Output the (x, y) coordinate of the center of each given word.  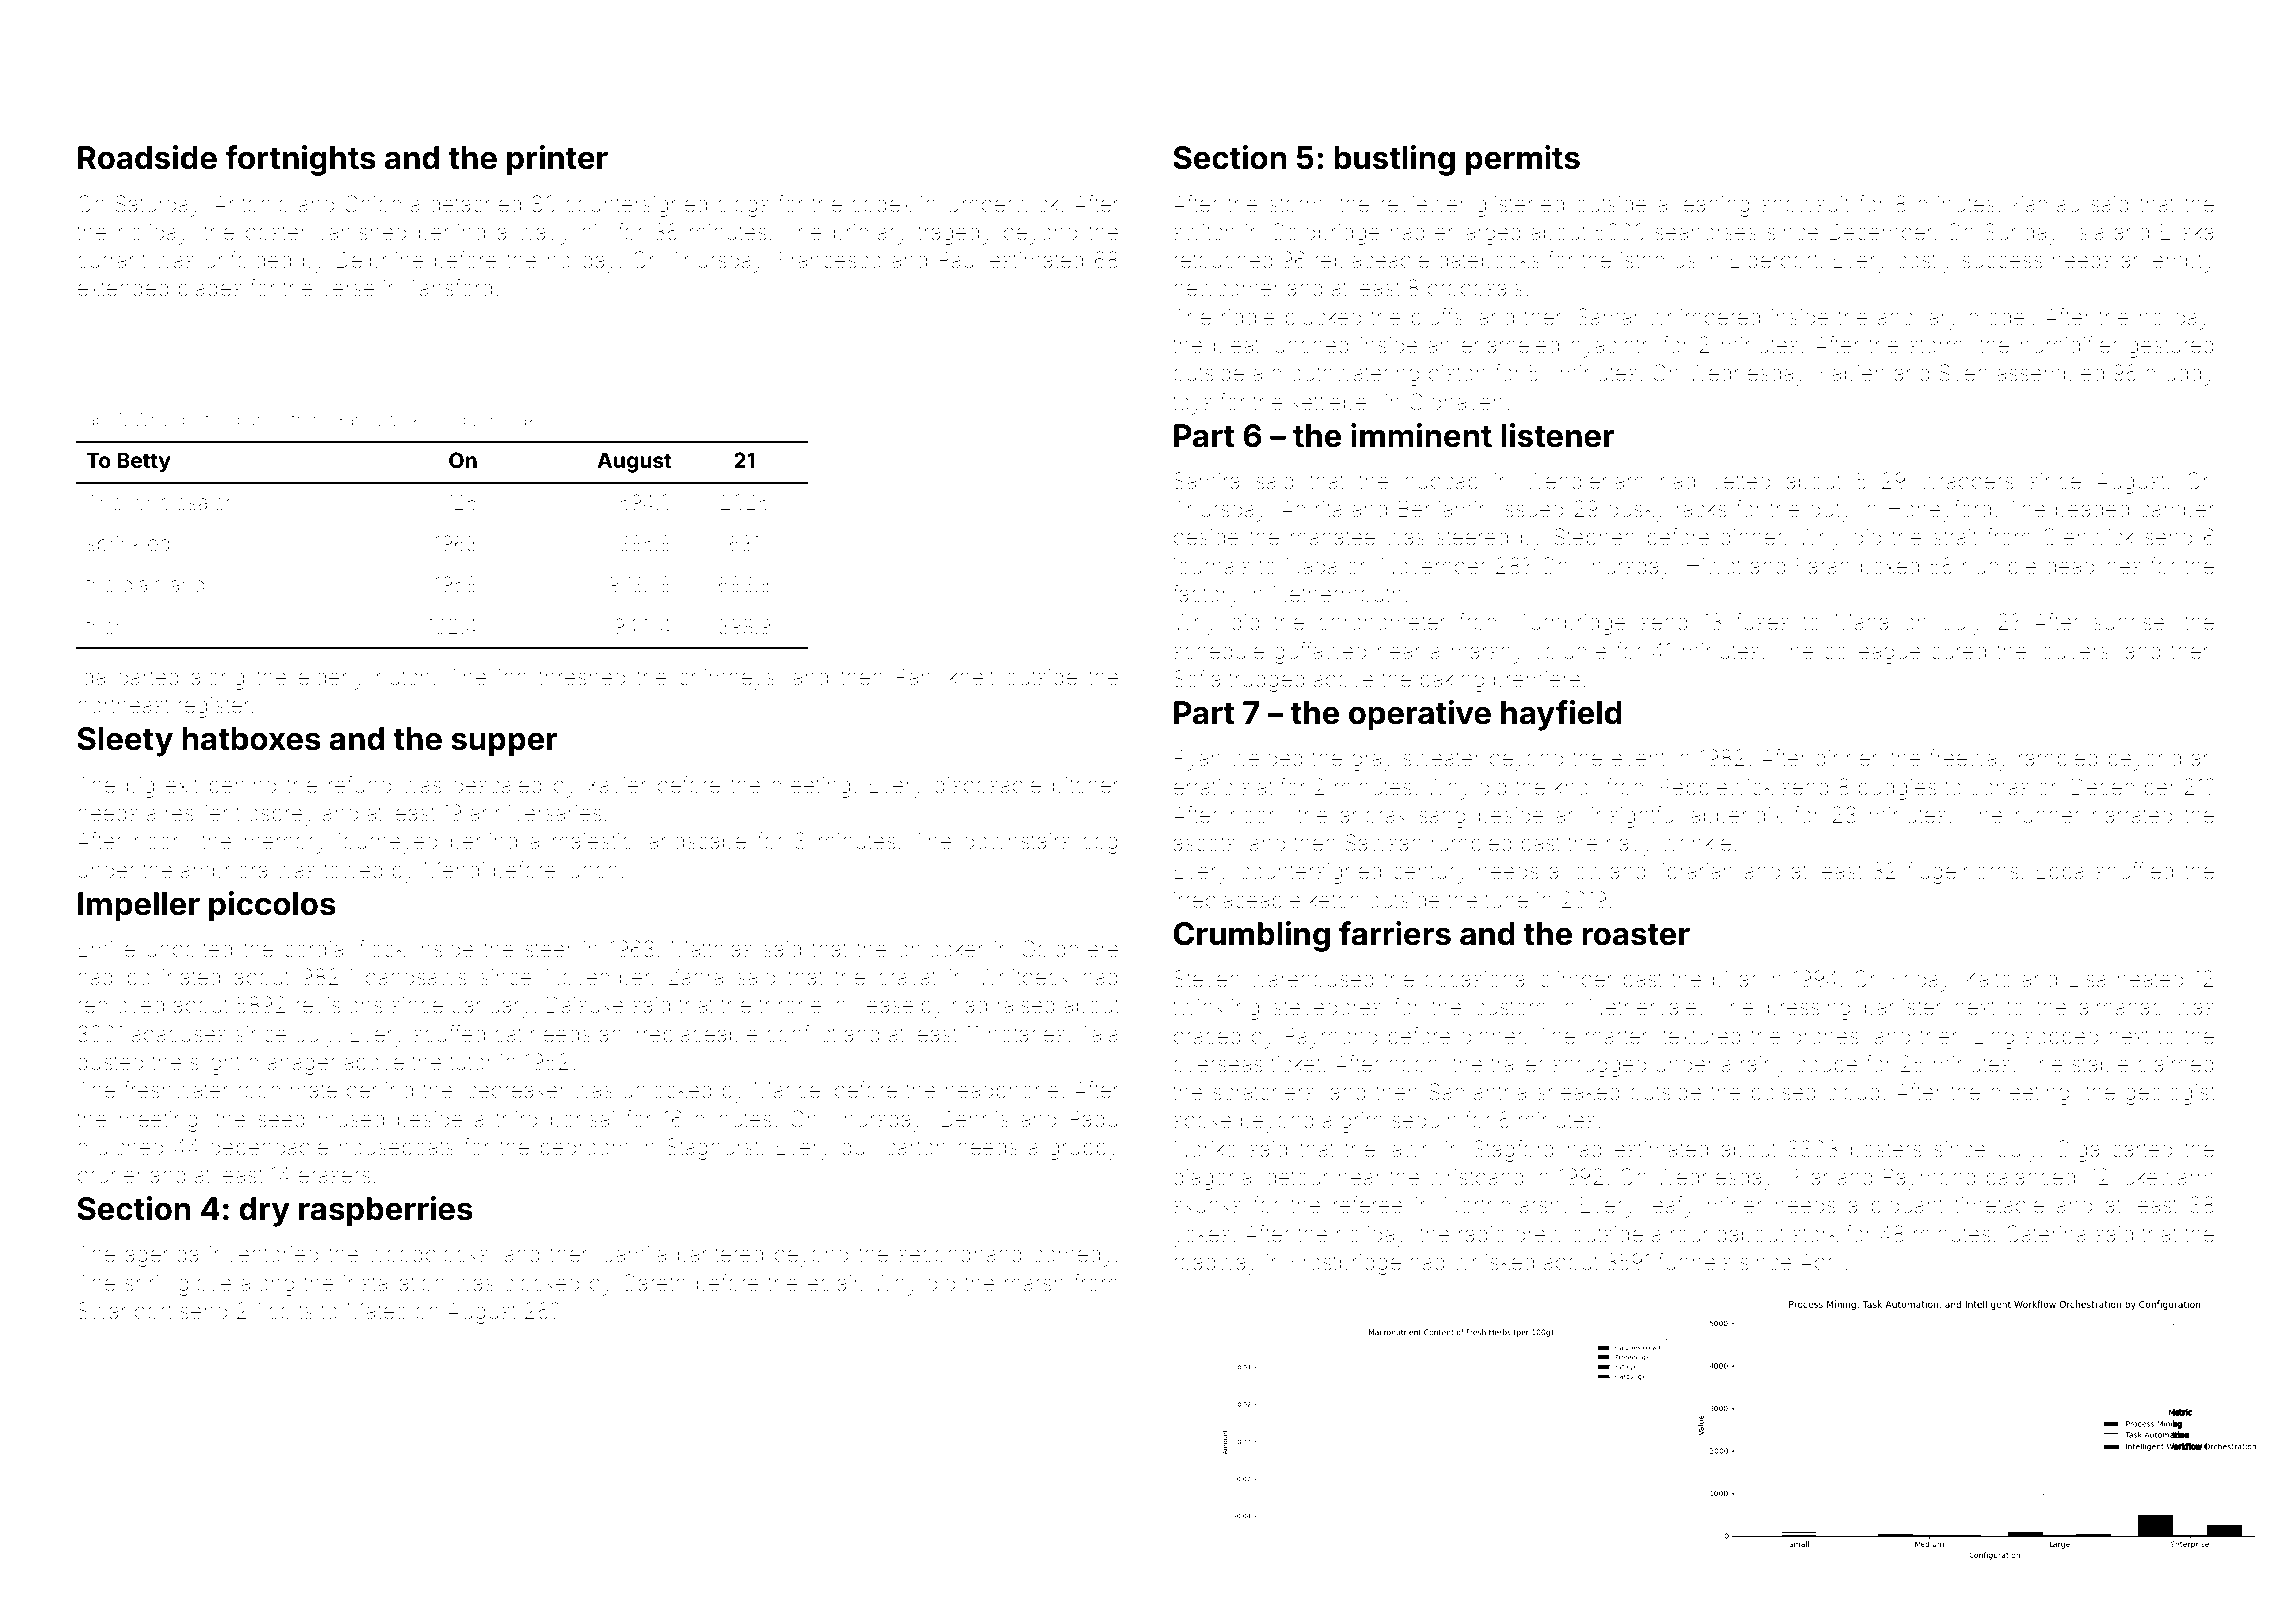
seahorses (1706, 232)
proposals (1475, 290)
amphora (224, 872)
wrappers (1967, 484)
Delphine (380, 262)
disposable (987, 787)
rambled (2058, 758)
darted (148, 677)
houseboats (397, 1147)
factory (1206, 596)
